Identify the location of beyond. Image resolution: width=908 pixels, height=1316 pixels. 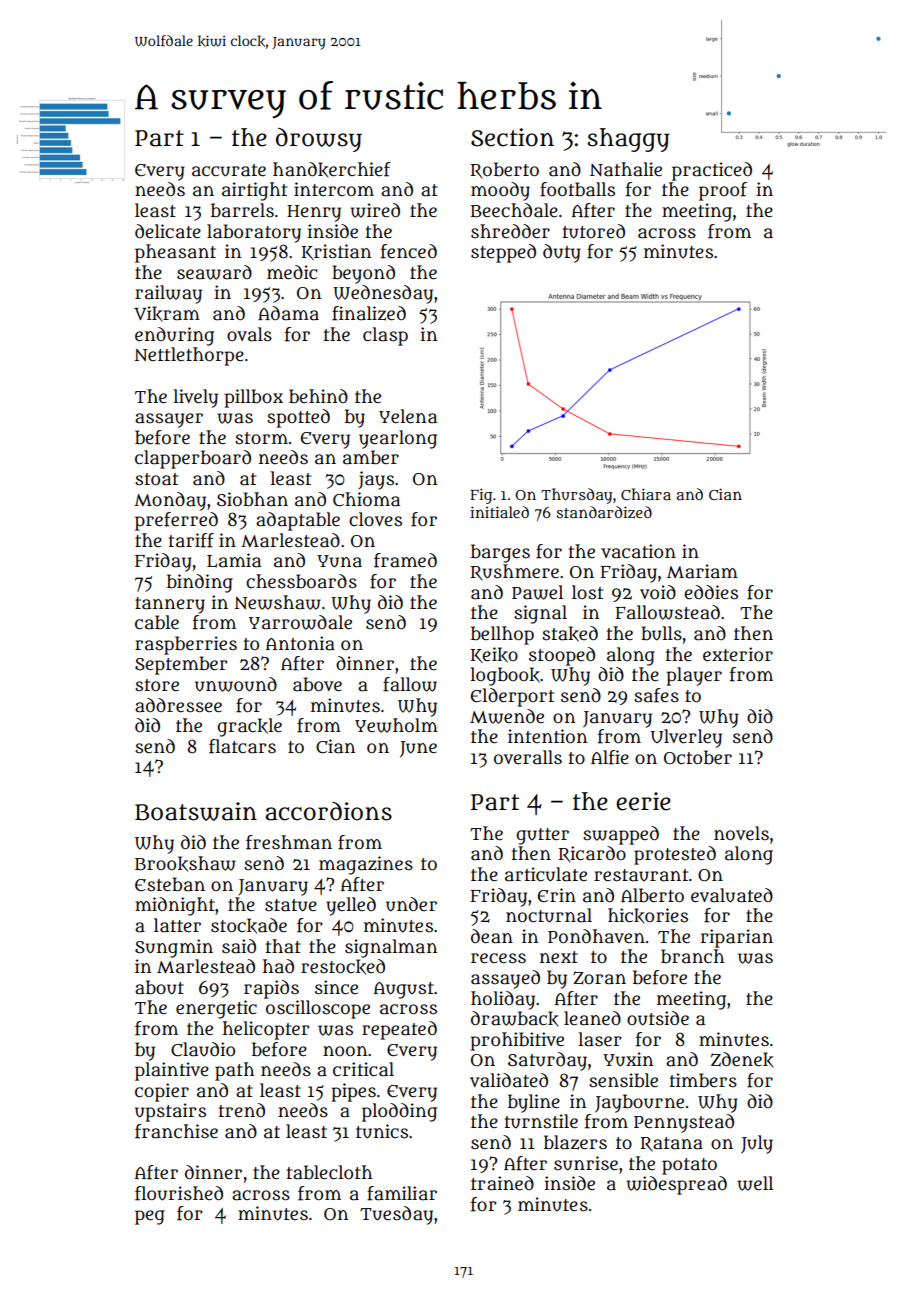
(363, 274).
